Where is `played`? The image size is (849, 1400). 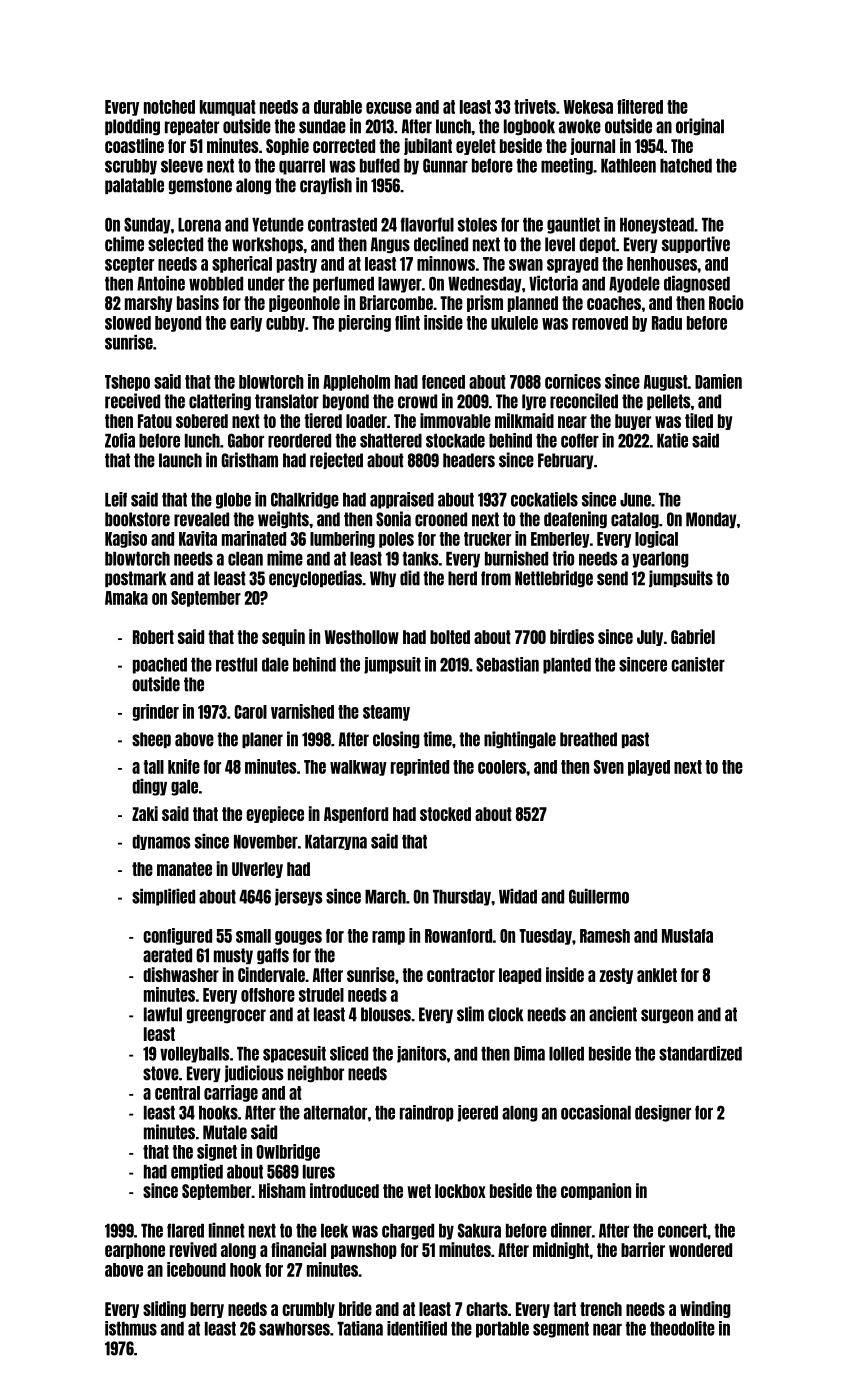 played is located at coordinates (649, 768).
